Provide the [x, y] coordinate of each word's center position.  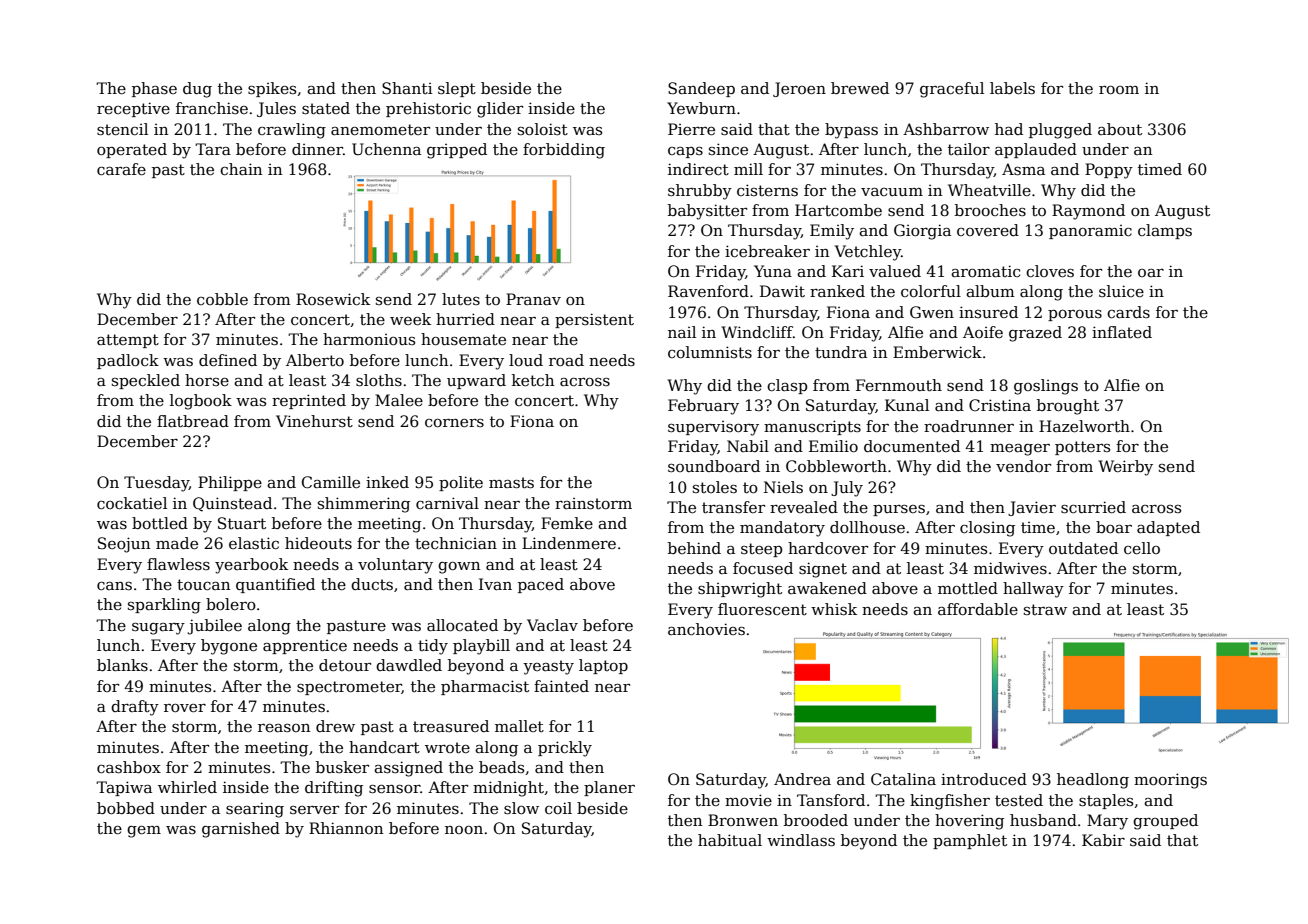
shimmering [364, 505]
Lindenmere [569, 543]
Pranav [533, 299]
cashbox [129, 767]
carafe [121, 169]
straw [1045, 609]
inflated [1122, 332]
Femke [567, 523]
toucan [203, 584]
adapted [1168, 528]
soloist [543, 129]
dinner [317, 149]
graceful [952, 90]
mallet [519, 726]
